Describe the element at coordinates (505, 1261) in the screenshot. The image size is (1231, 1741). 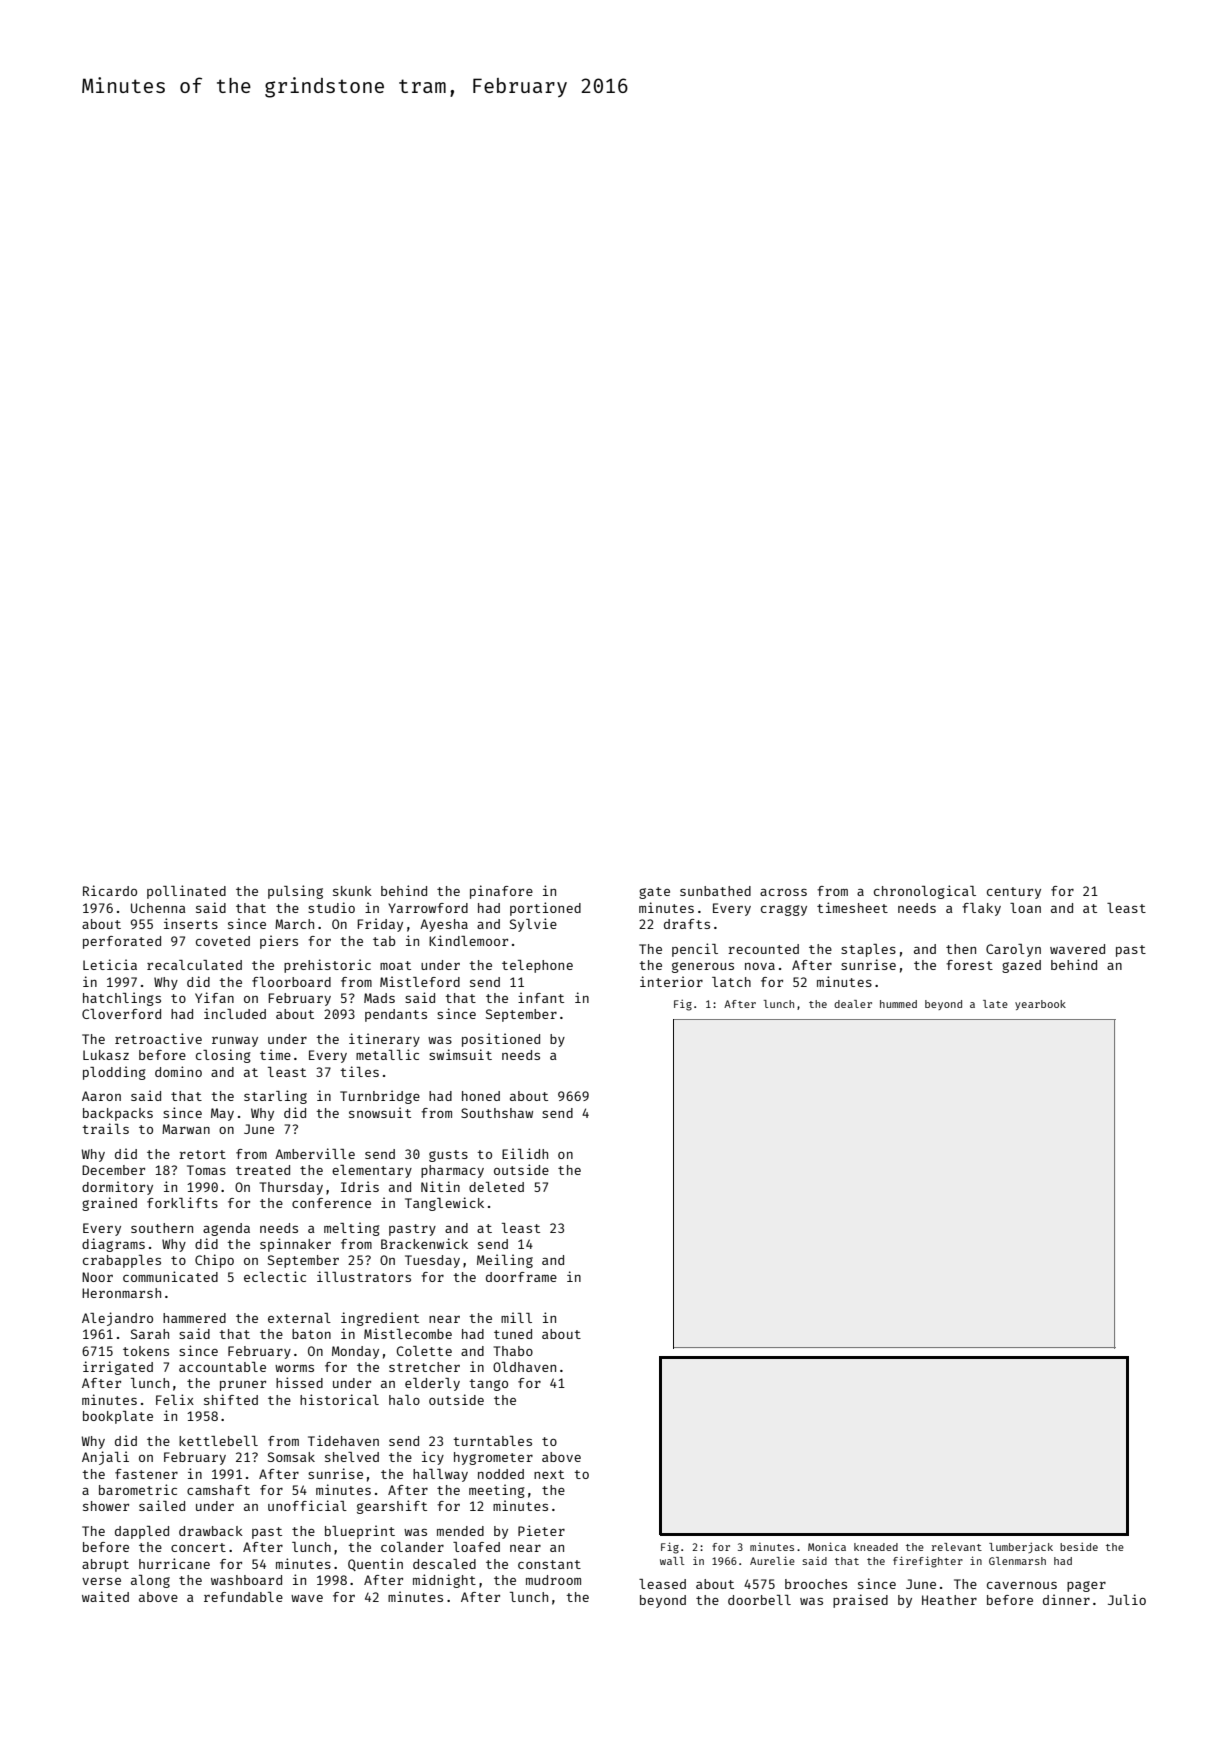
I see `Meiling` at that location.
